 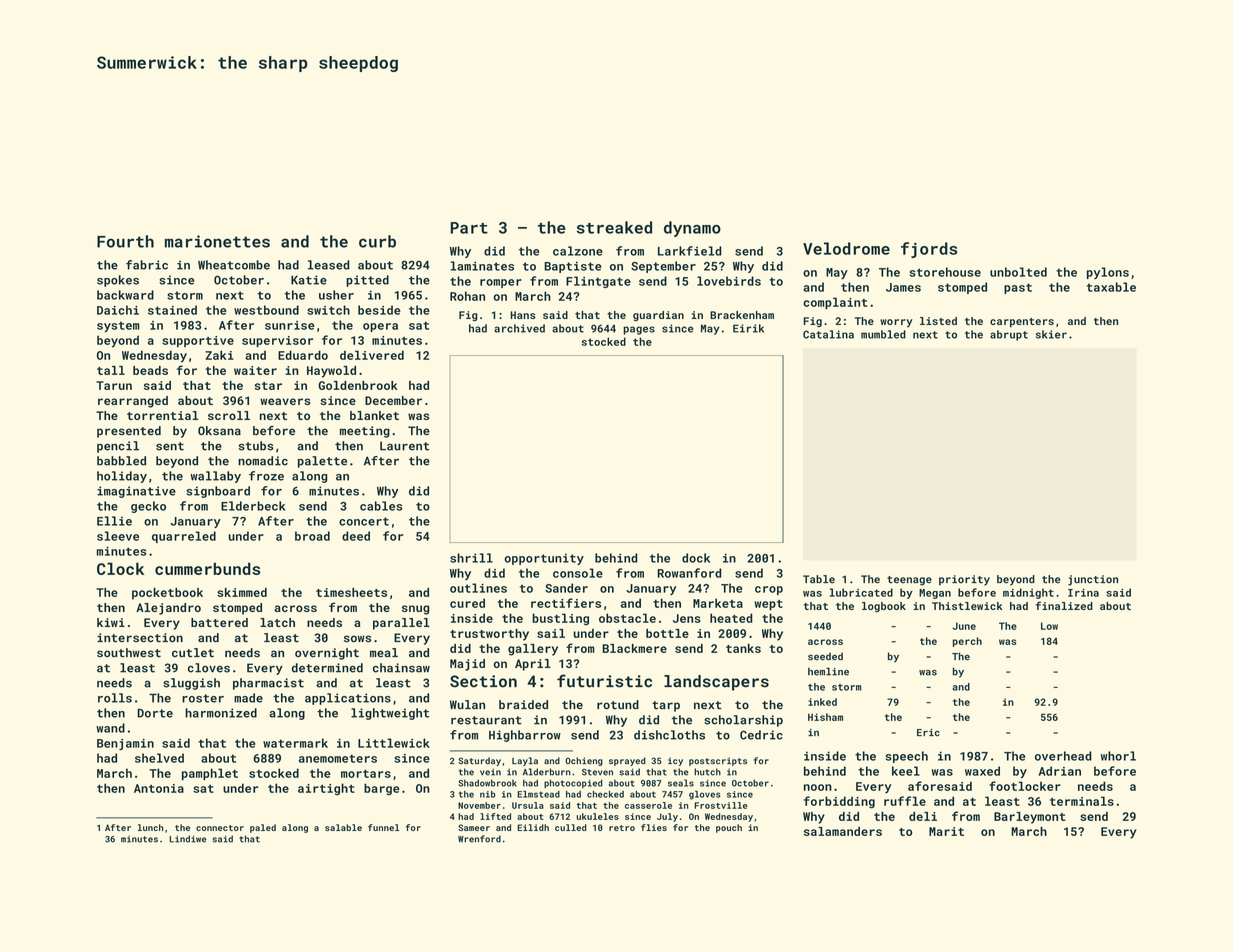 What do you see at coordinates (277, 622) in the screenshot?
I see `latch` at bounding box center [277, 622].
